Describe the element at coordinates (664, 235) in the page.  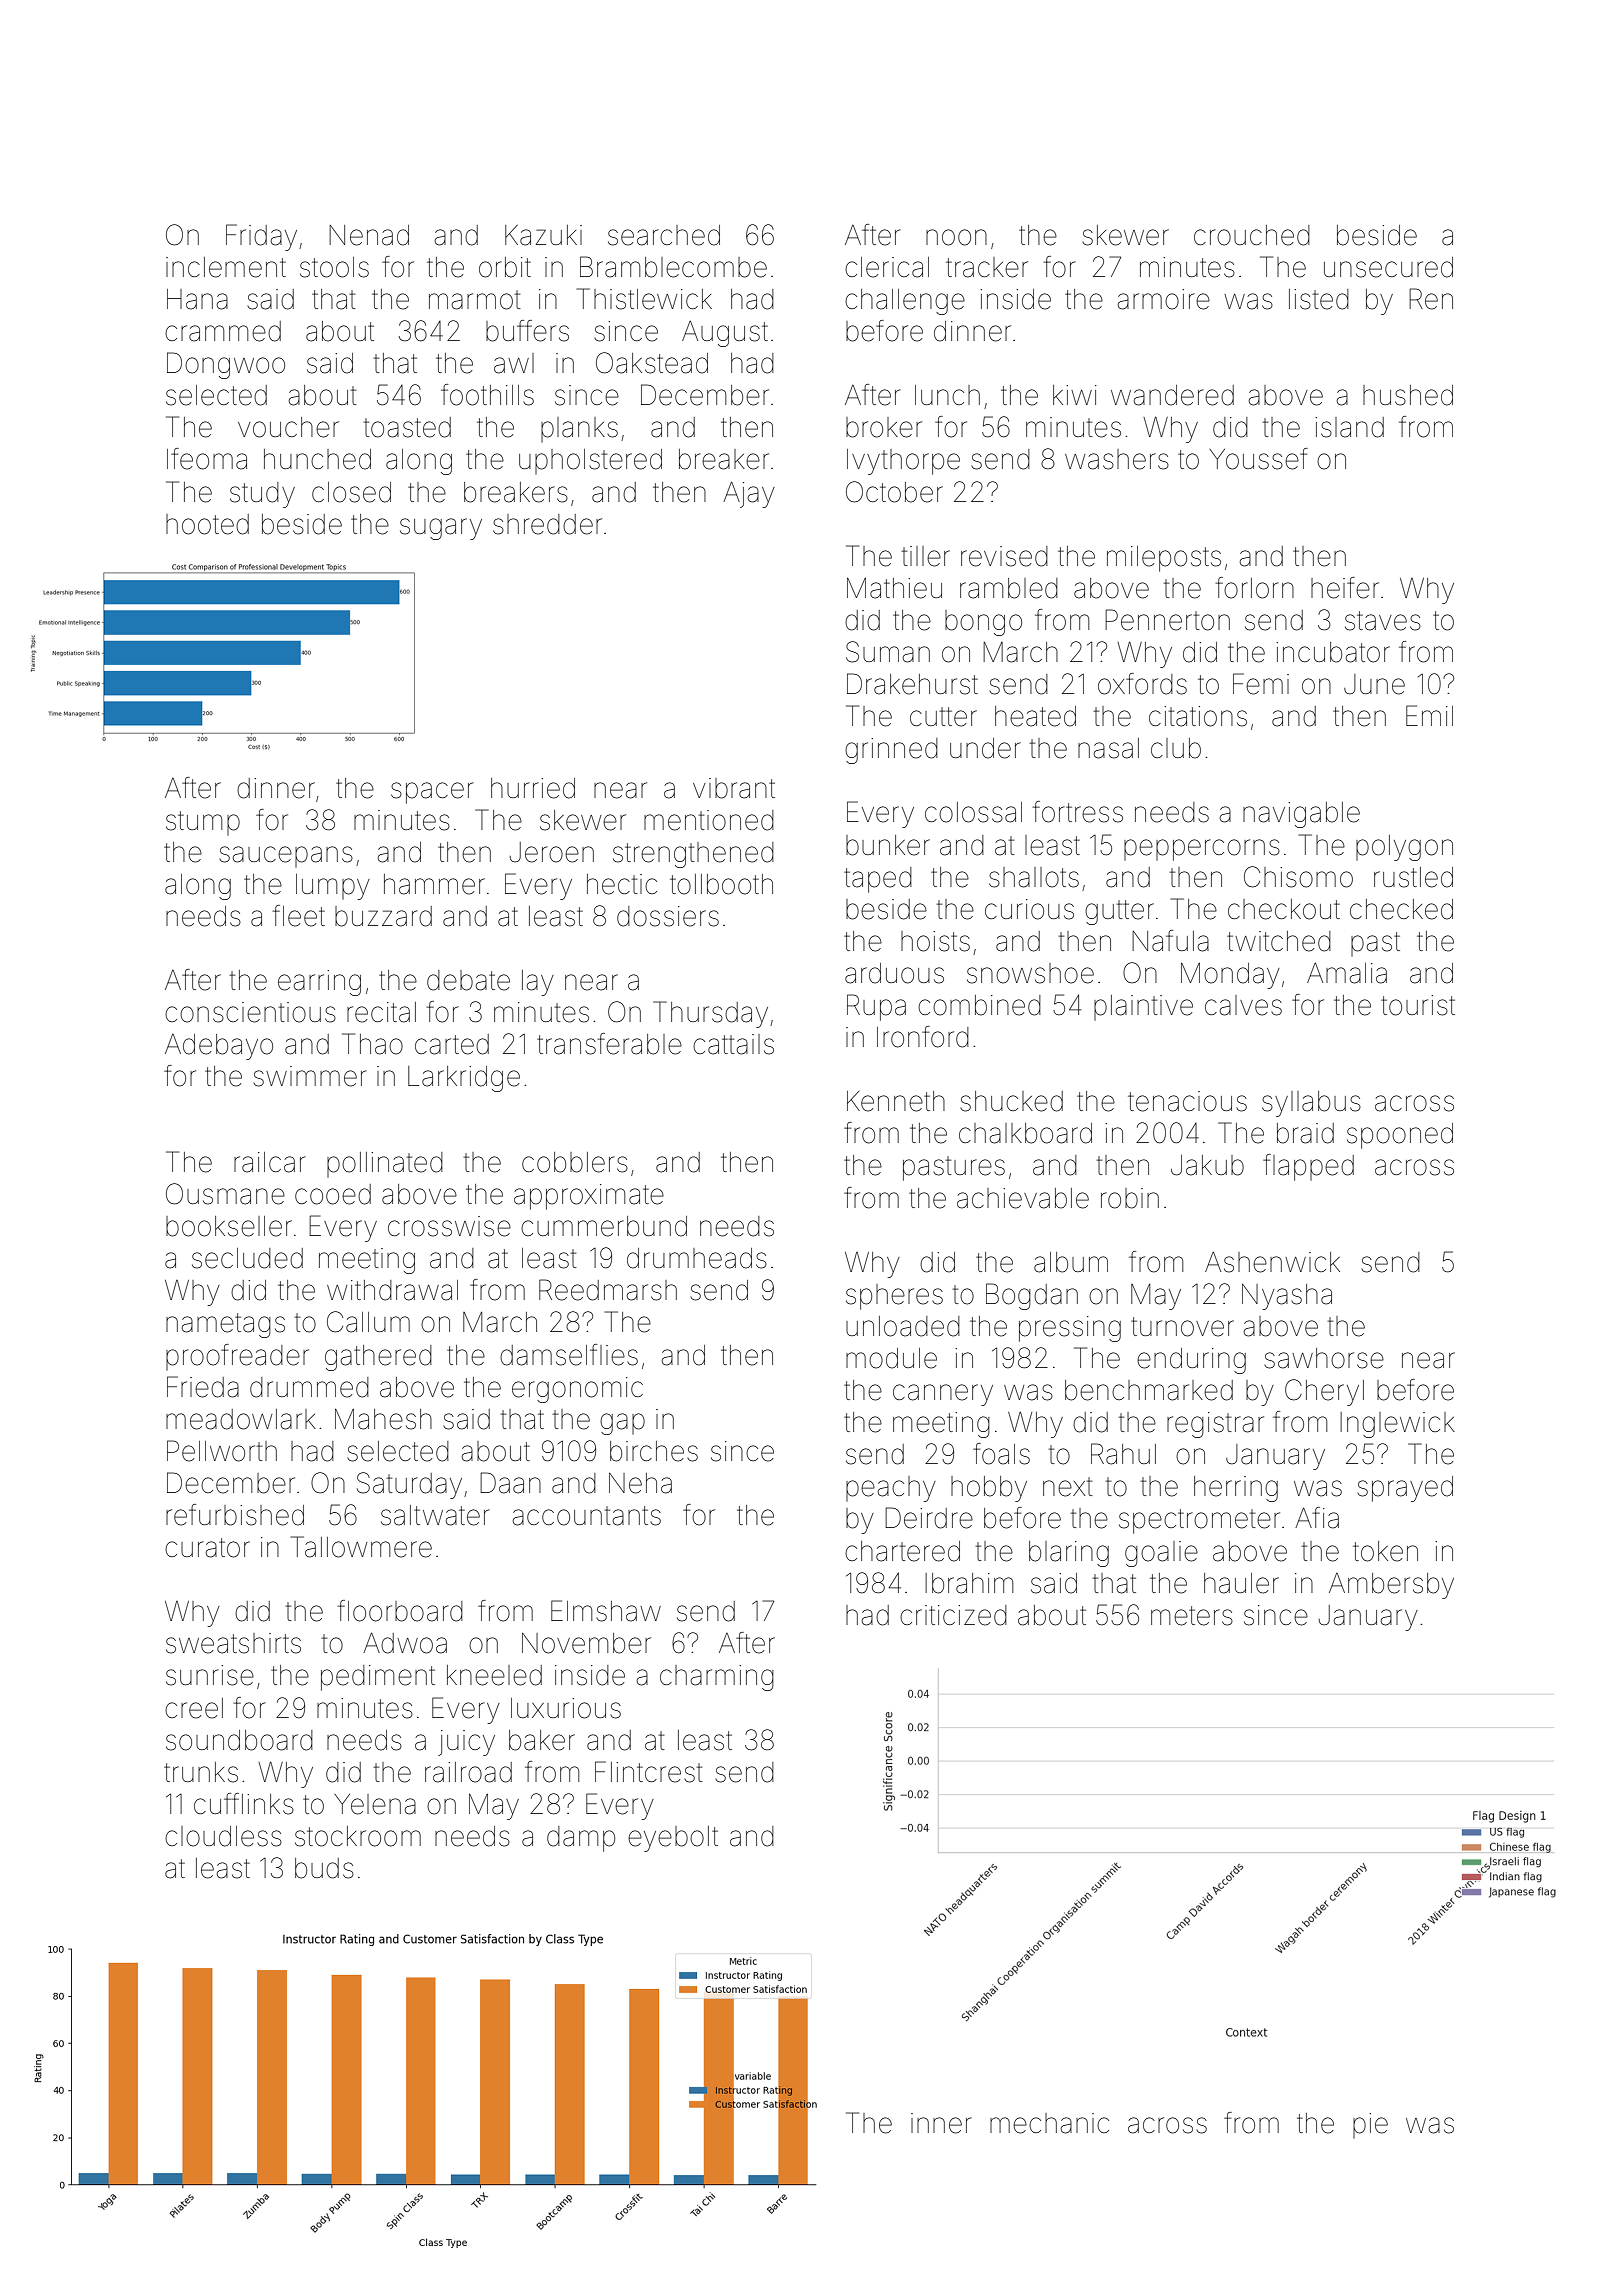
I see `searched` at that location.
